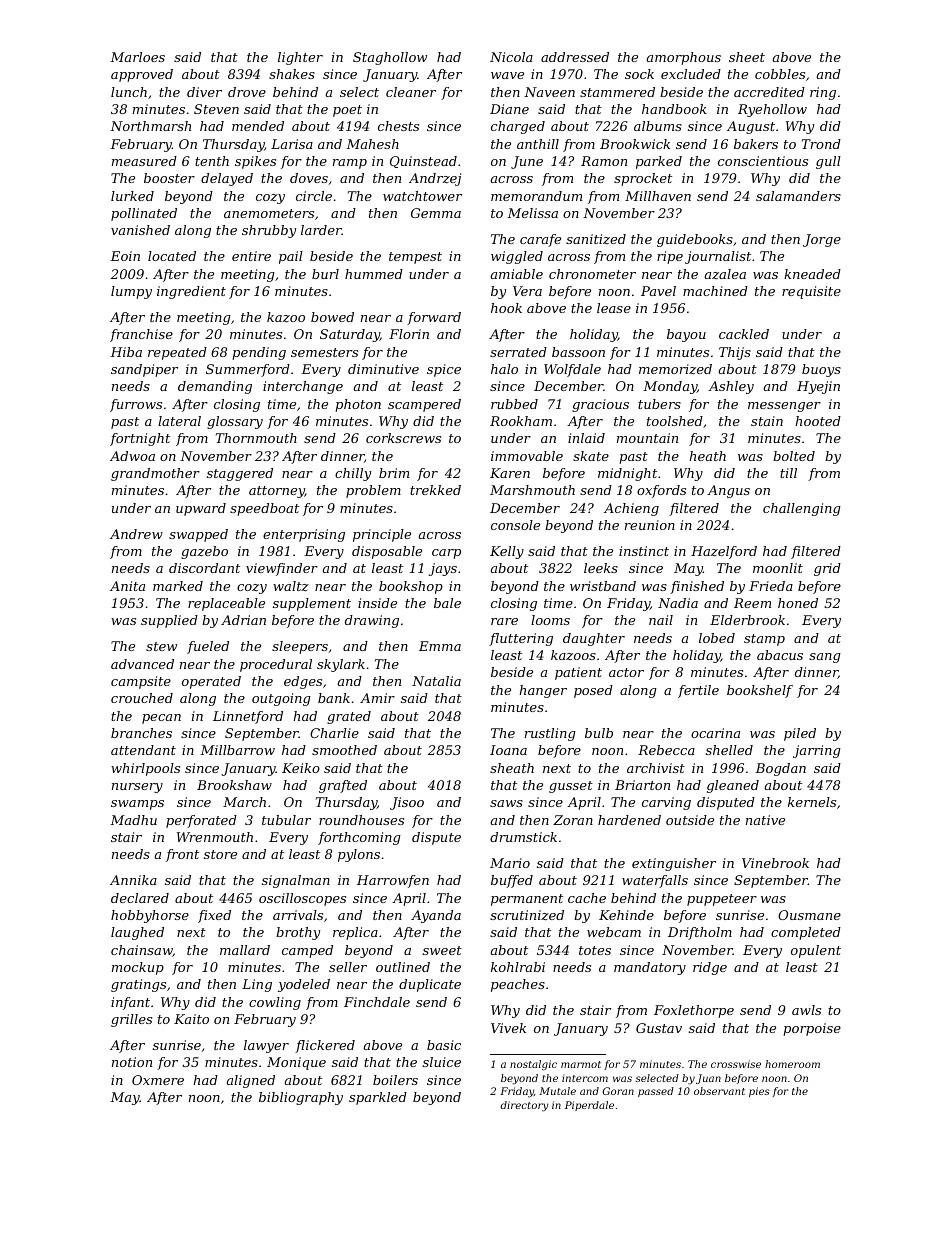  What do you see at coordinates (511, 57) in the screenshot?
I see `Nicola` at bounding box center [511, 57].
